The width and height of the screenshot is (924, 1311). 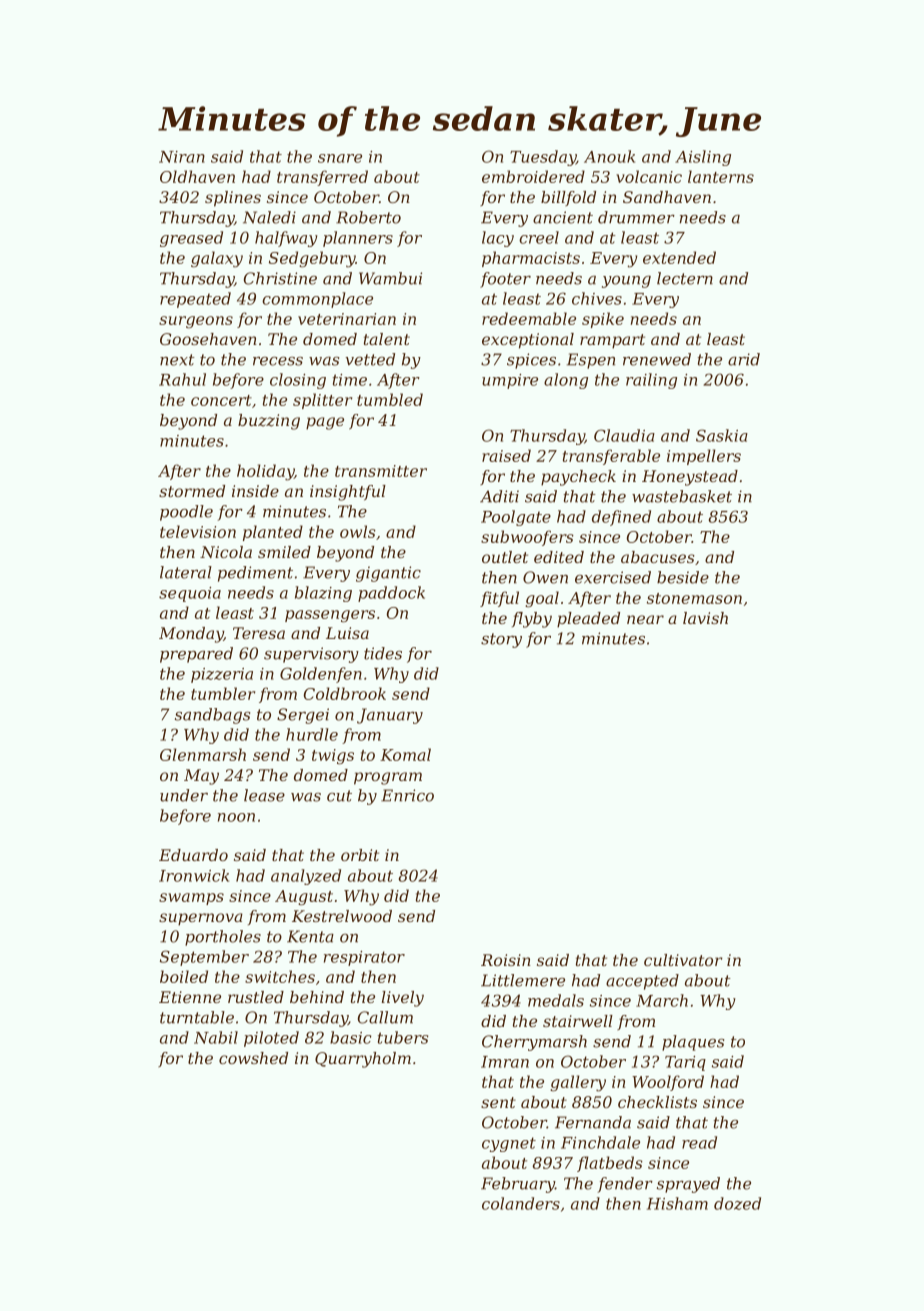 What do you see at coordinates (609, 156) in the screenshot?
I see `Anouk` at bounding box center [609, 156].
